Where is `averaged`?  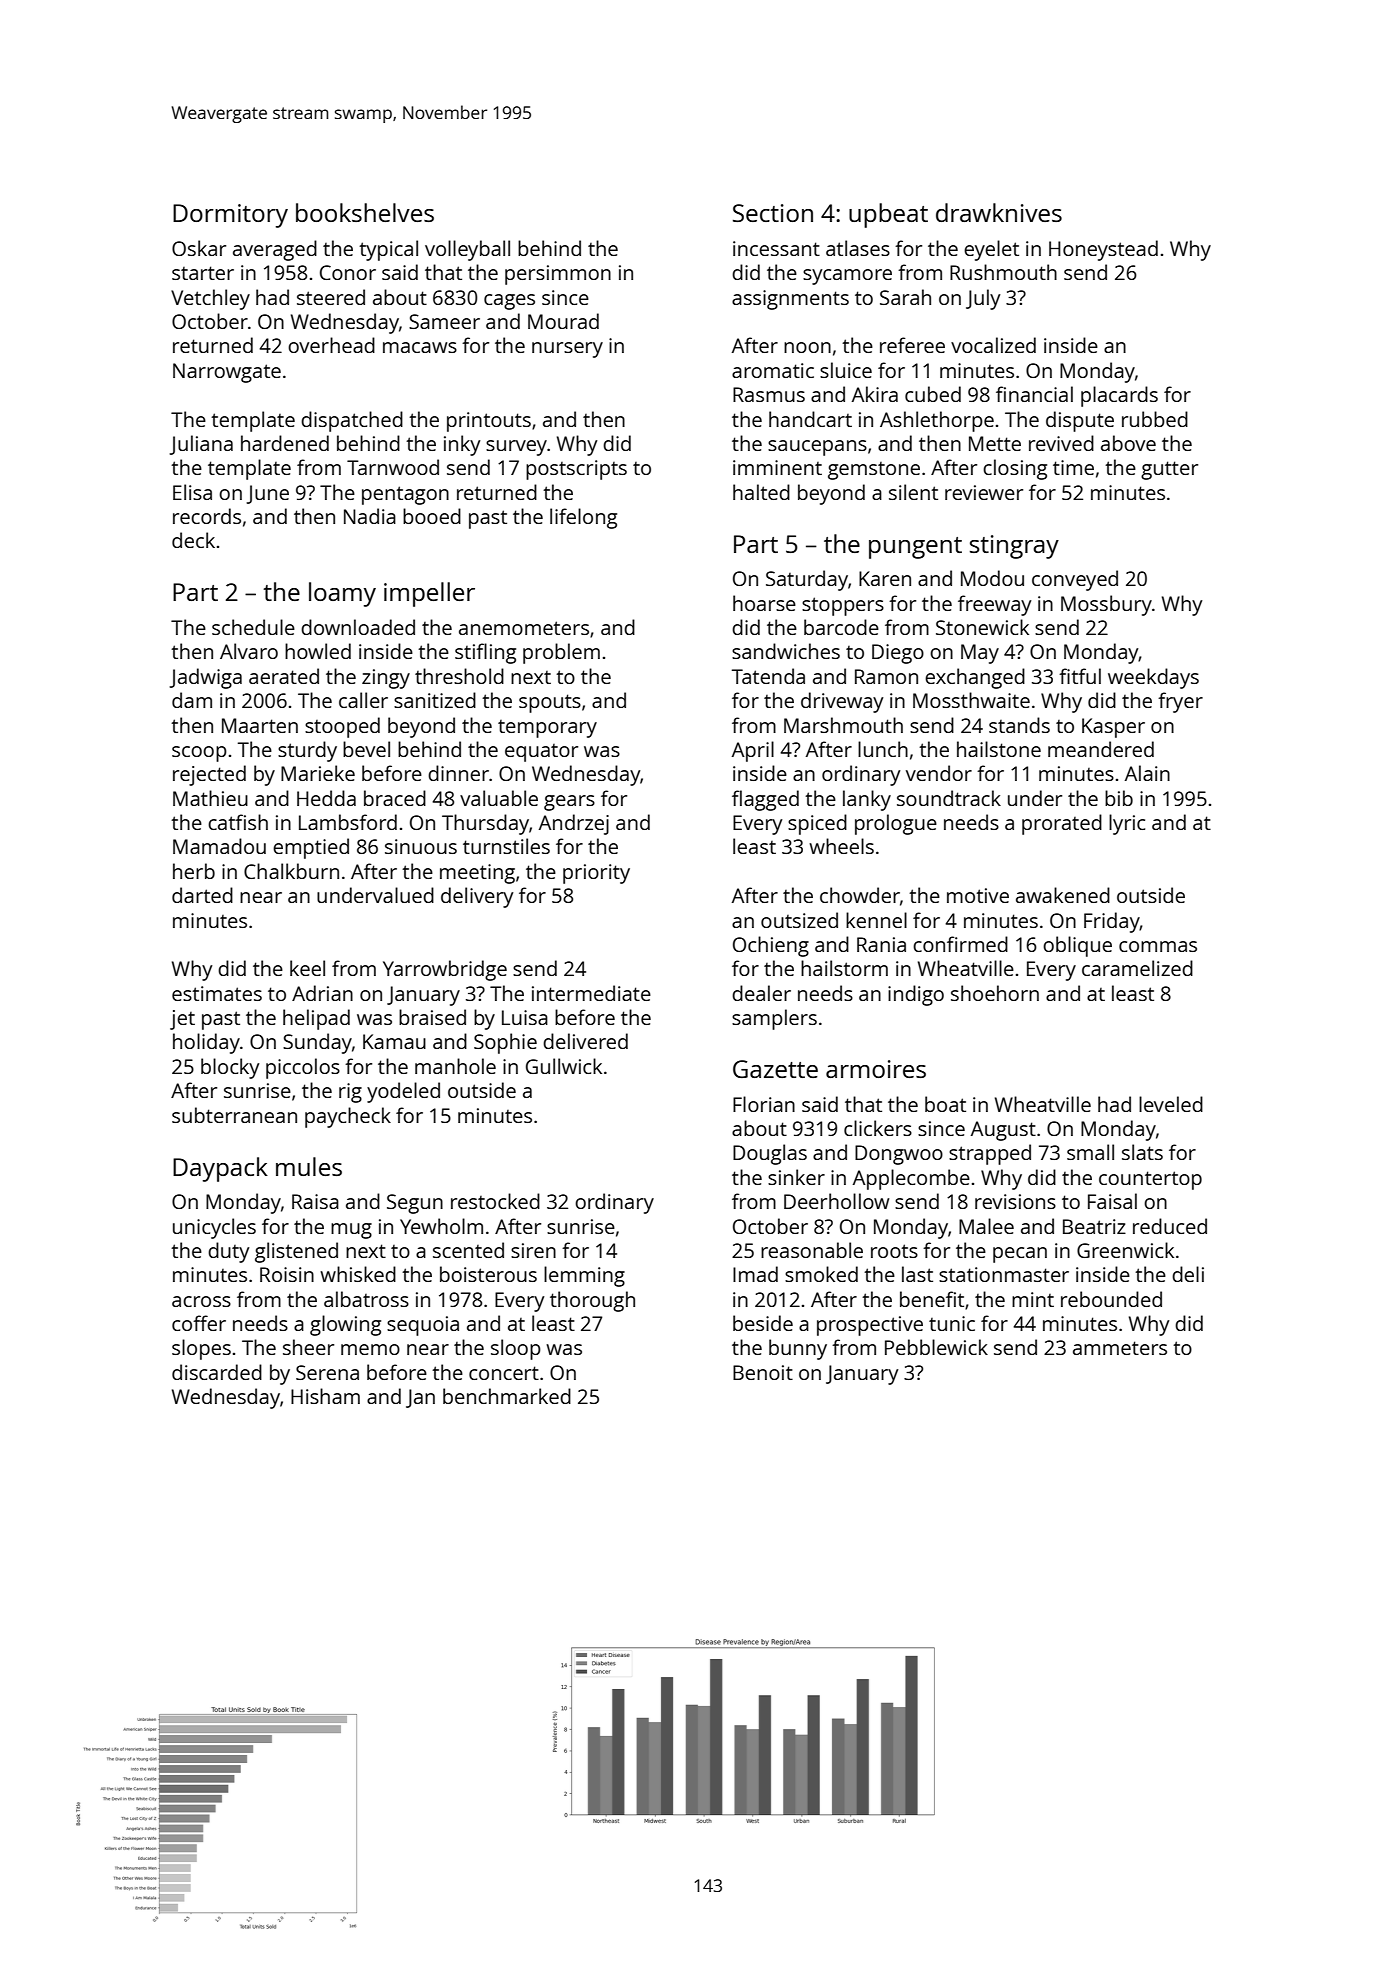
averaged is located at coordinates (275, 250).
